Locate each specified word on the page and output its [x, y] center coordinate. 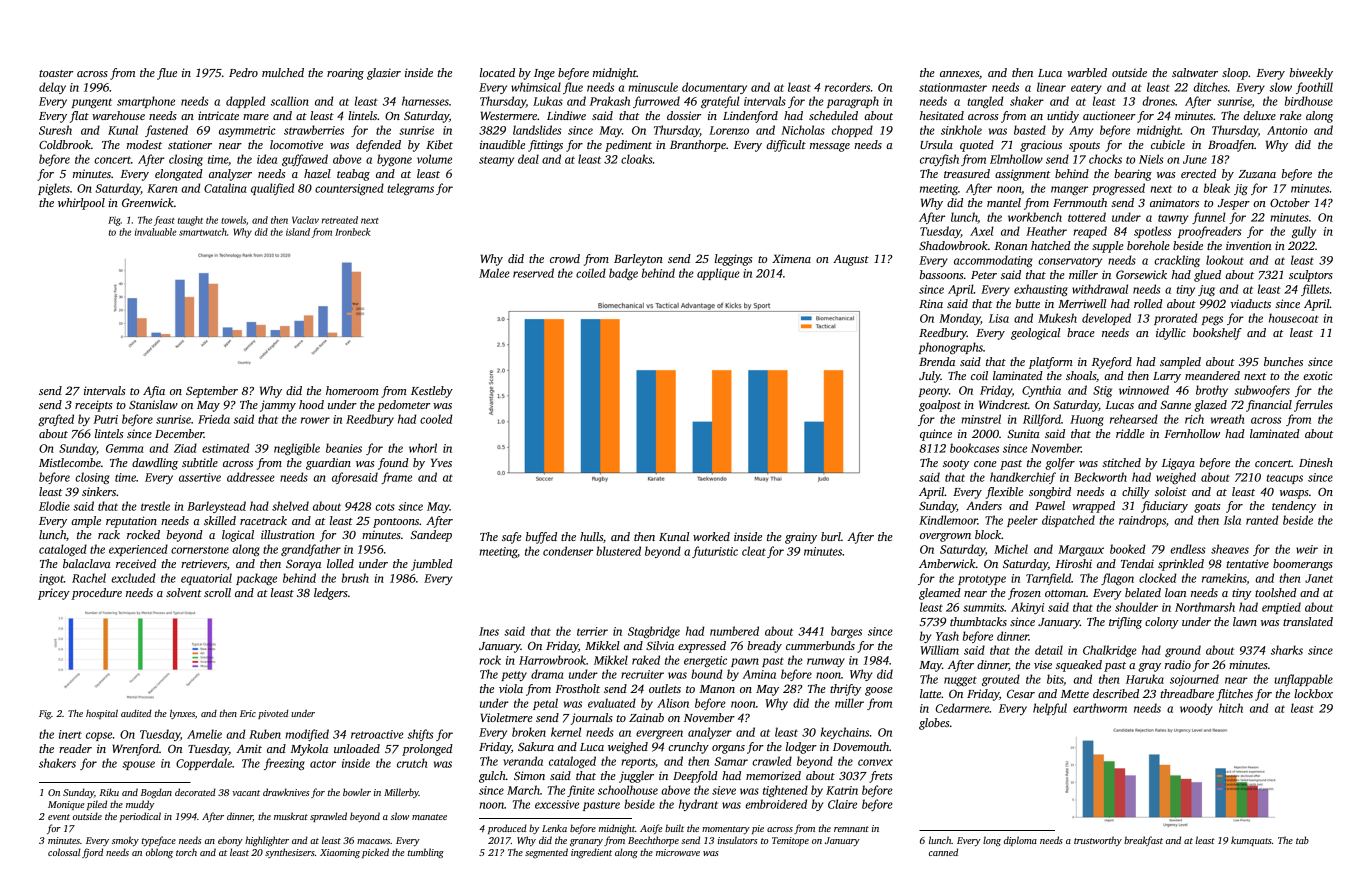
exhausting [1041, 290]
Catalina [225, 188]
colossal [64, 852]
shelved [290, 506]
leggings [734, 260]
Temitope [790, 841]
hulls [591, 536]
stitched [1121, 462]
